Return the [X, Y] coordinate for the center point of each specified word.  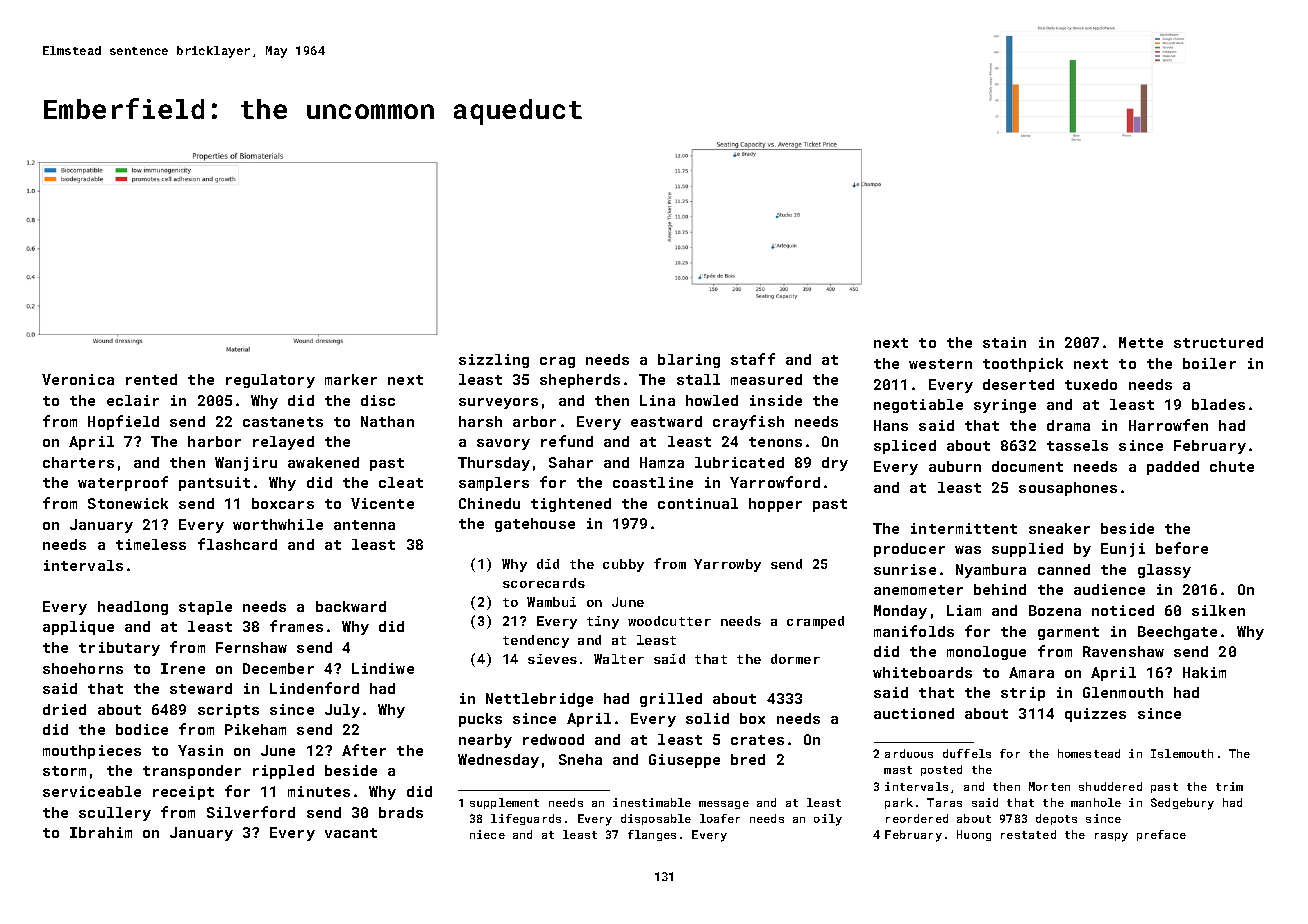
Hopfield [123, 422]
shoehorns [83, 668]
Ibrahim [101, 832]
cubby [623, 565]
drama [1068, 425]
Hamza [662, 462]
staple [205, 608]
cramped [815, 622]
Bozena [1055, 610]
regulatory [270, 381]
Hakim [1204, 672]
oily [828, 820]
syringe [1005, 406]
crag [557, 362]
